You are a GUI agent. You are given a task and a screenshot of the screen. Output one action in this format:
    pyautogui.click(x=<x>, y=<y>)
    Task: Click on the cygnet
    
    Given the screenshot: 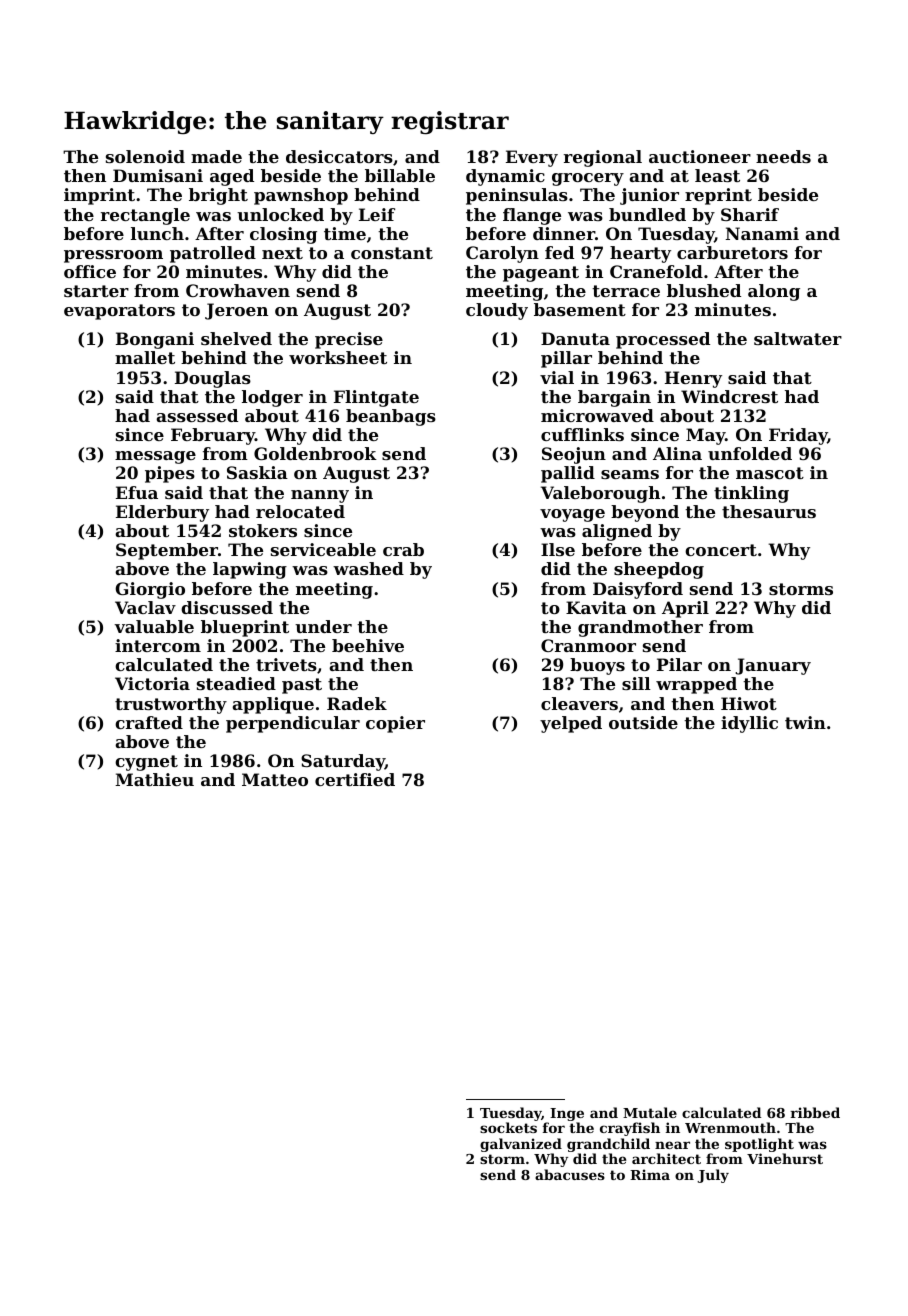 What is the action you would take?
    pyautogui.click(x=146, y=763)
